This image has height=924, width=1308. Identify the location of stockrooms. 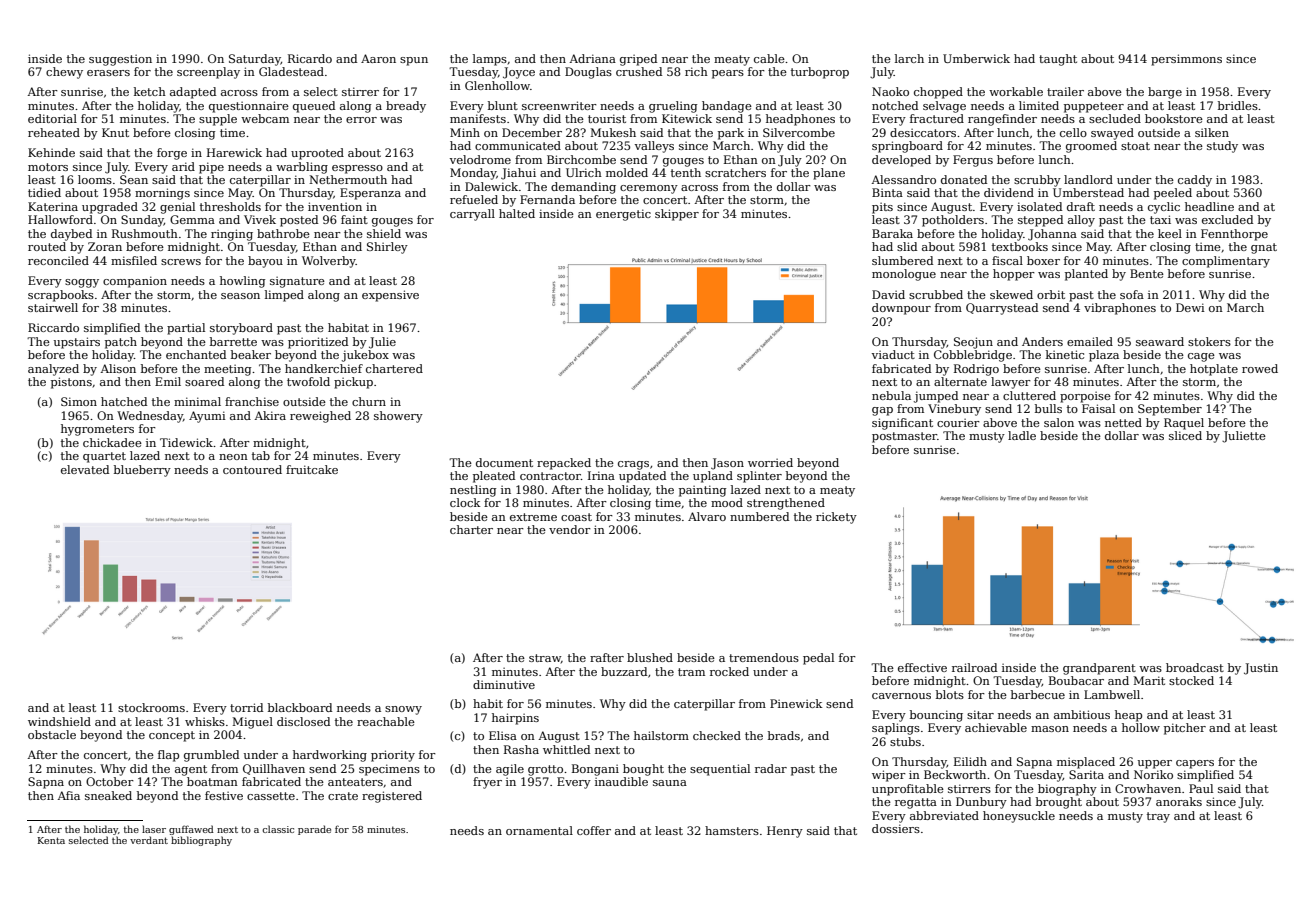
(151, 707).
